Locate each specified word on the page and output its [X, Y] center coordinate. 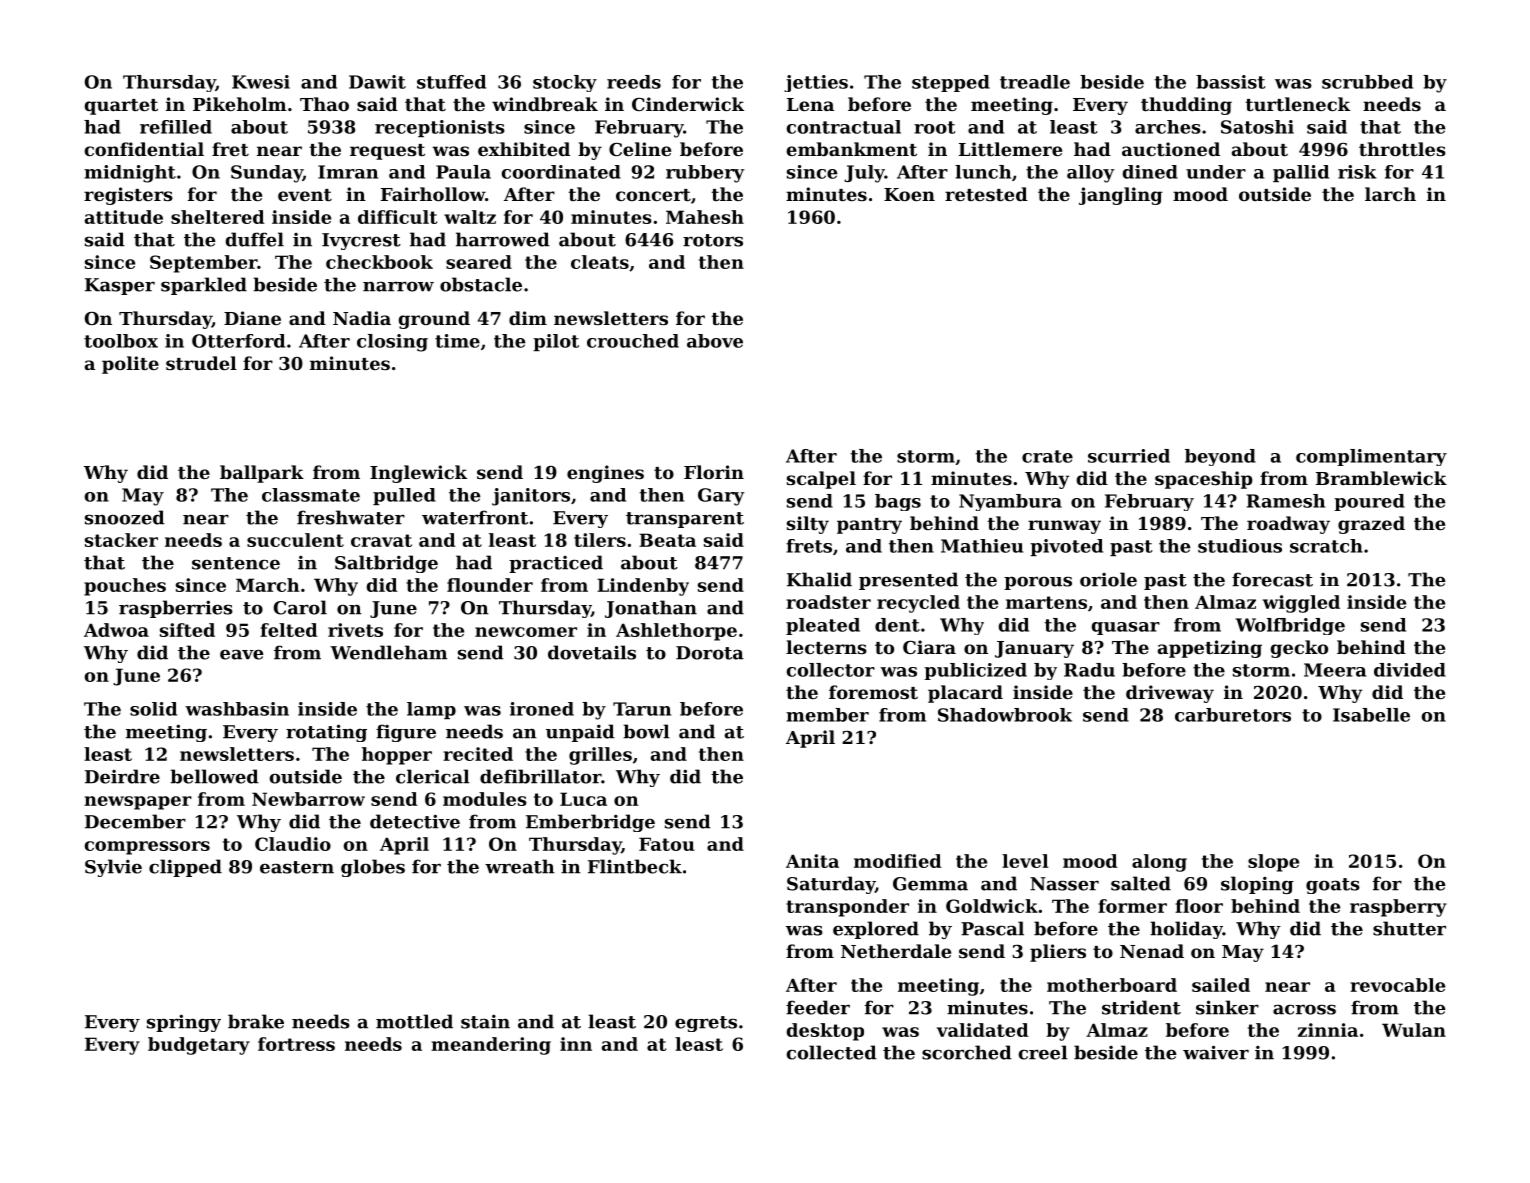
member [827, 715]
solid [153, 709]
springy [184, 1023]
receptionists [440, 128]
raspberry [1398, 908]
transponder [847, 908]
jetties [816, 83]
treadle [1035, 82]
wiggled [1301, 604]
